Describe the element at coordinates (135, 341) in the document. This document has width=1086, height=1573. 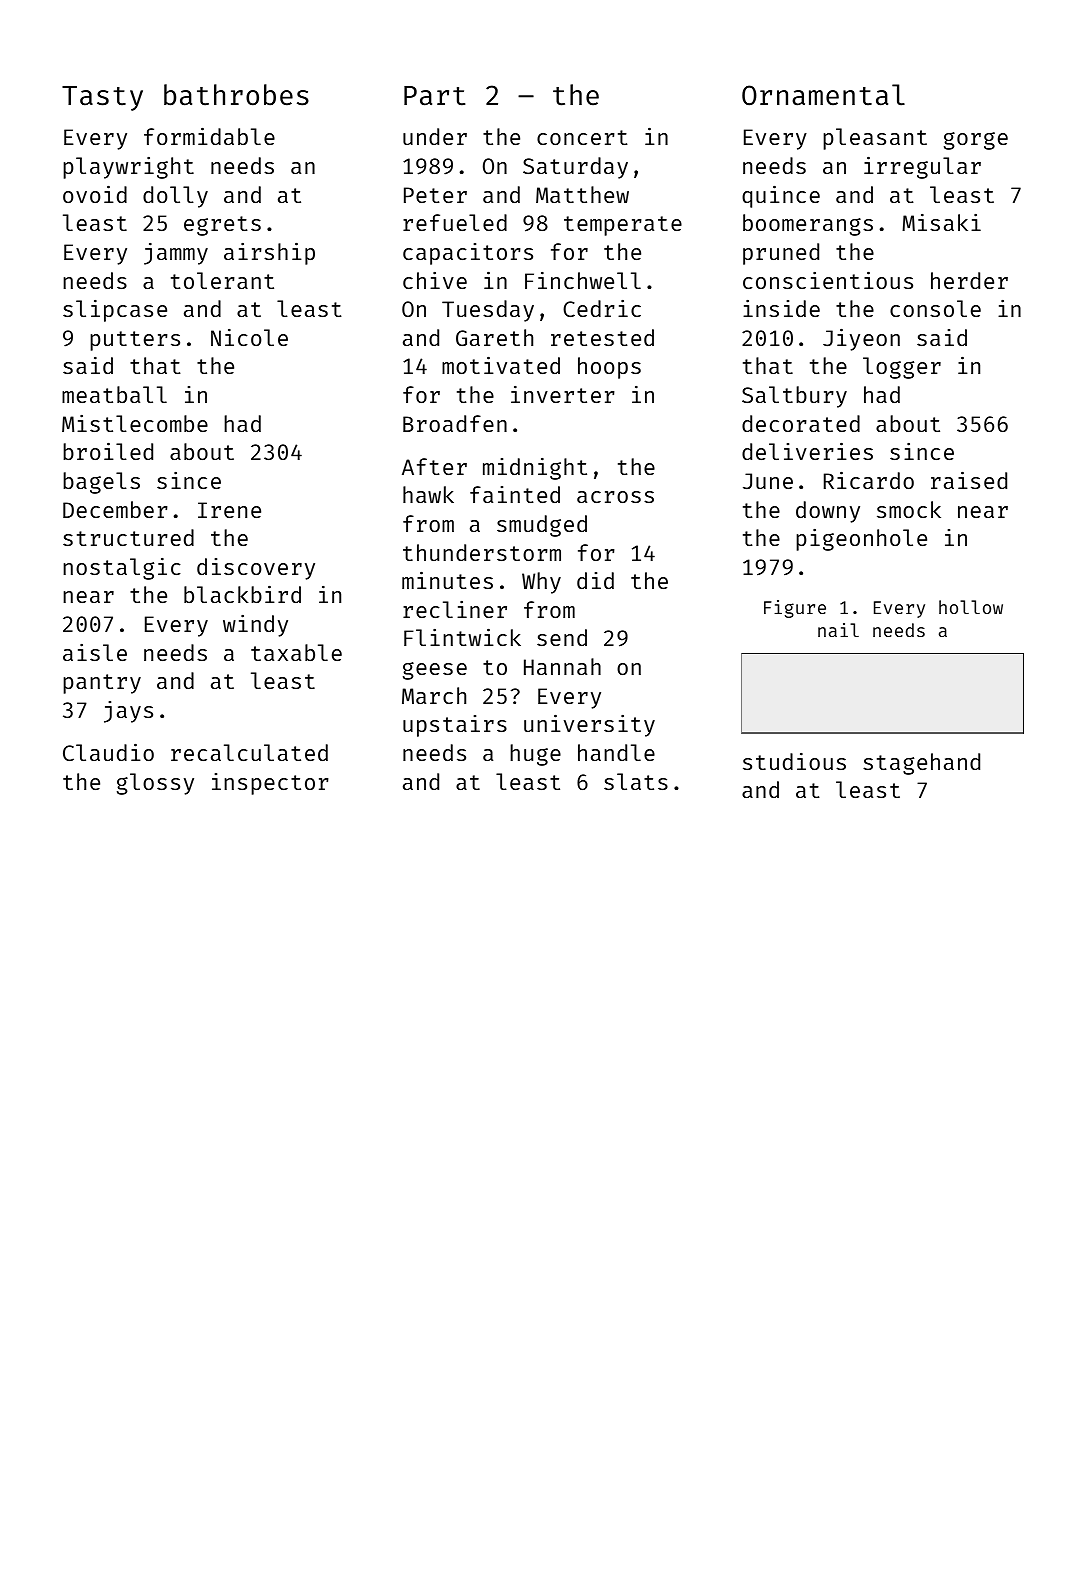
I see `putters` at that location.
